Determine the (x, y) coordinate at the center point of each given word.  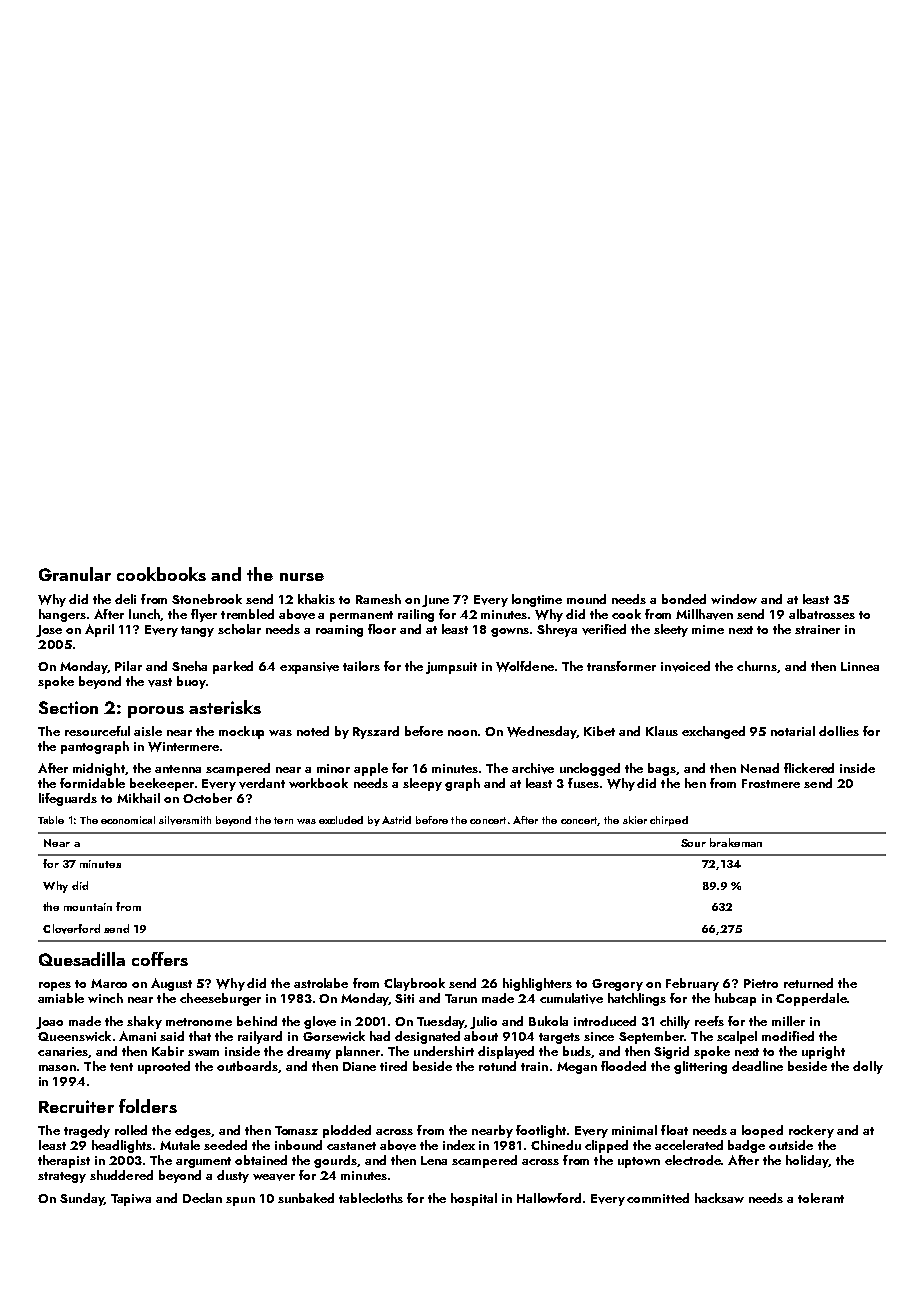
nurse (302, 577)
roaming (339, 631)
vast (160, 682)
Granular (75, 574)
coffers (160, 959)
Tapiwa (131, 1200)
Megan (577, 1068)
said (172, 1036)
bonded (684, 599)
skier (635, 820)
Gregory (617, 985)
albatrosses (822, 614)
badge (746, 1146)
